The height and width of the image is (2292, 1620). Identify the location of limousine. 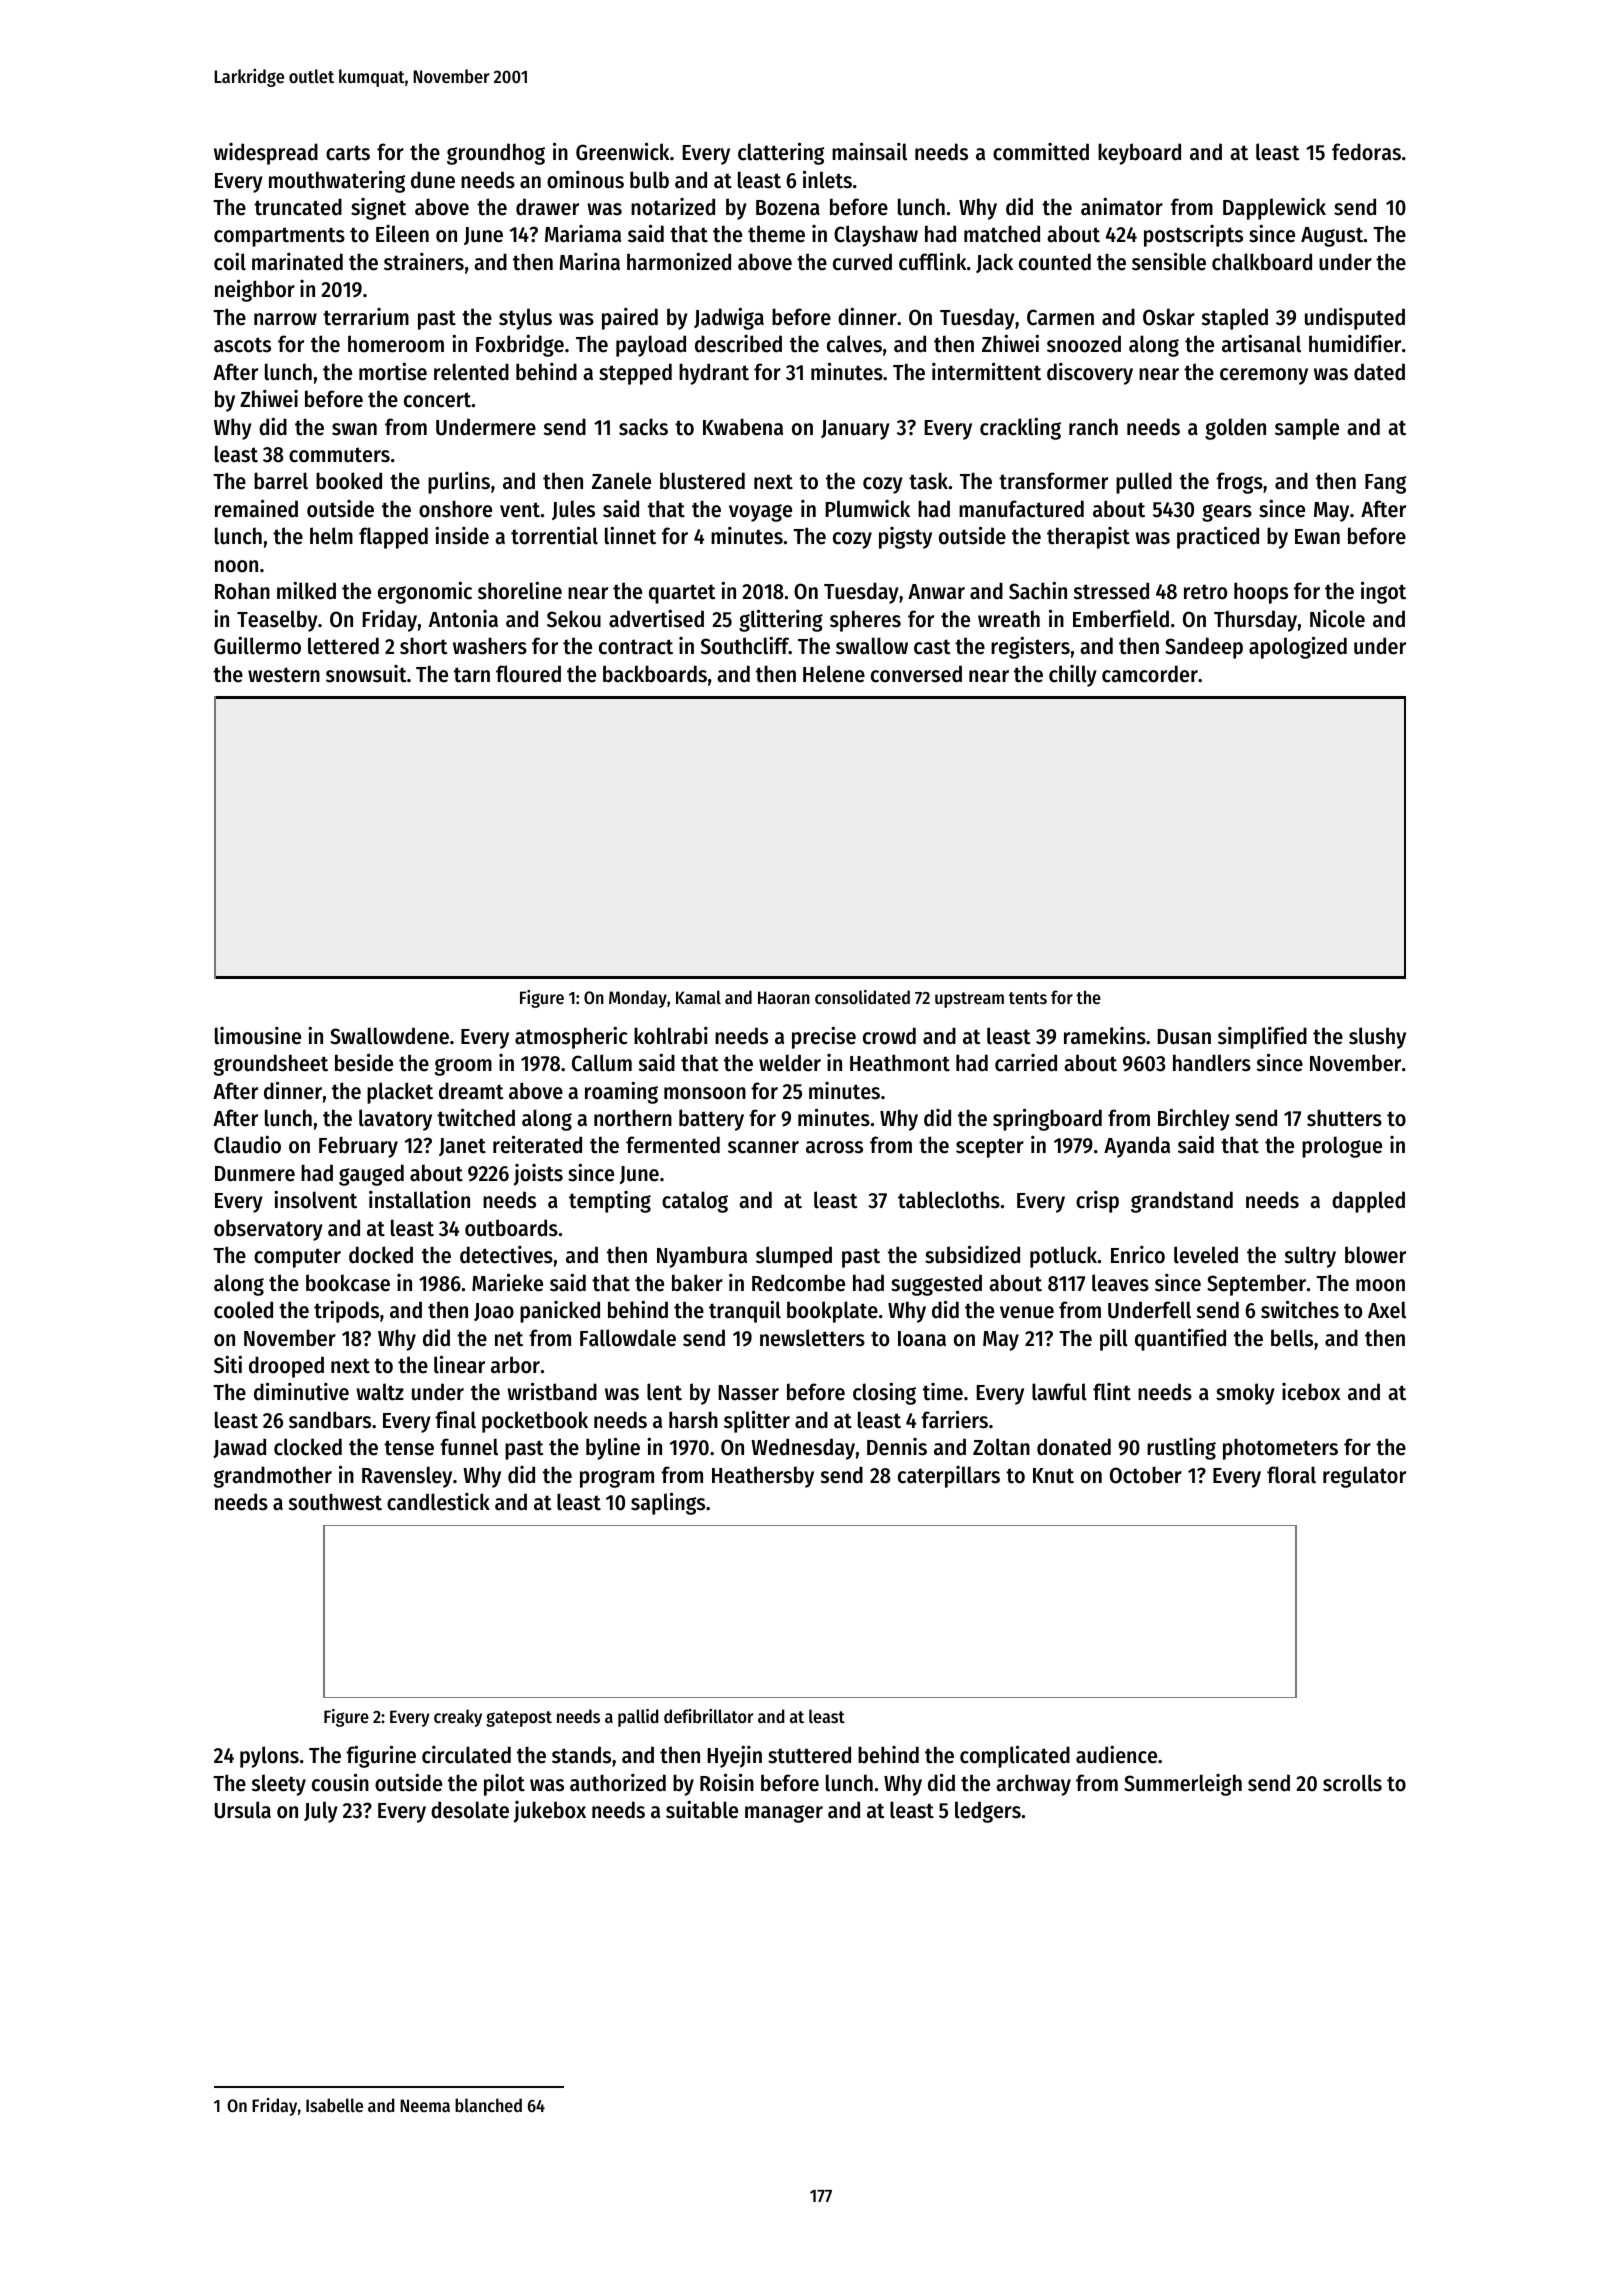
(258, 1036).
